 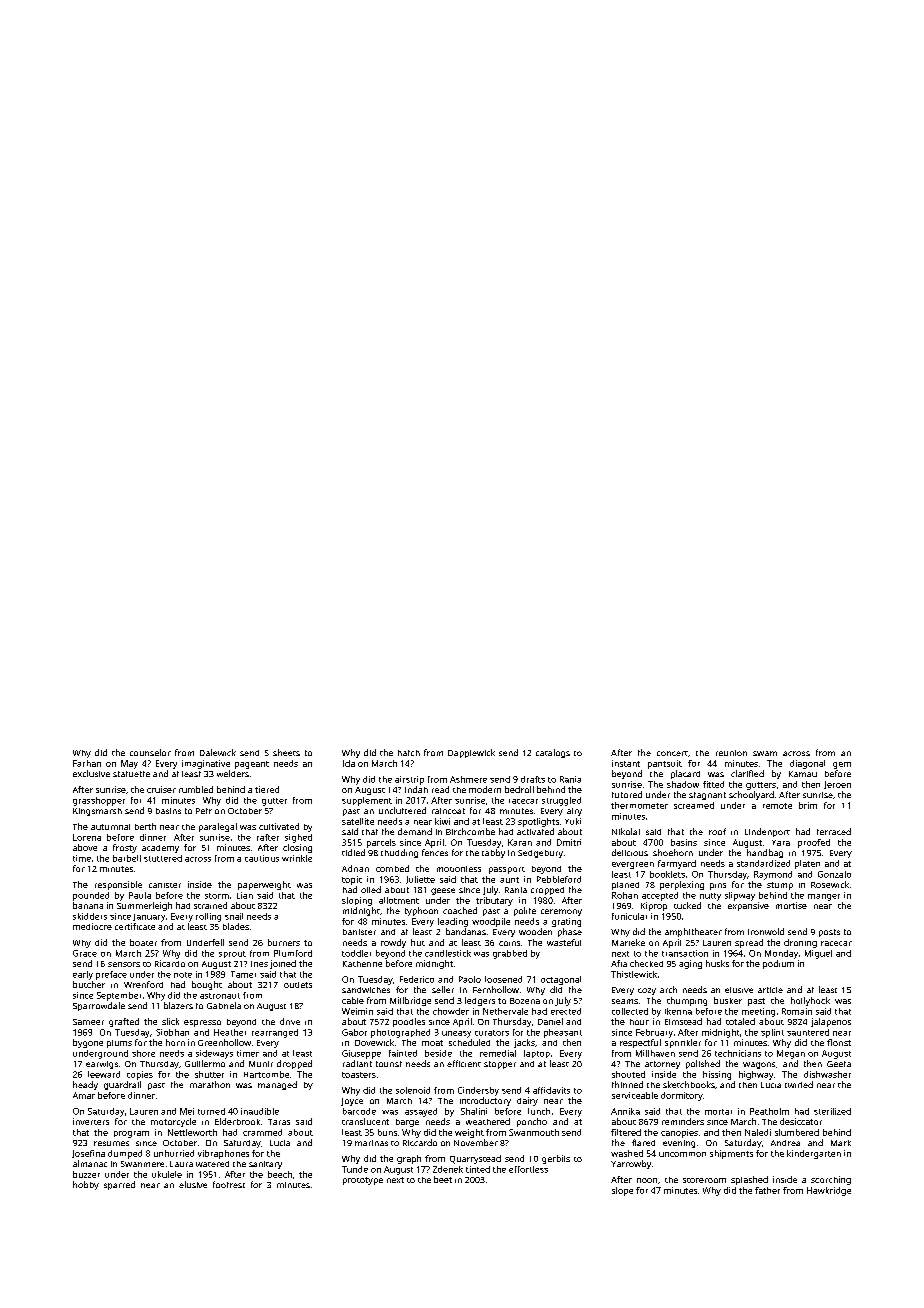 I want to click on gem, so click(x=842, y=765).
